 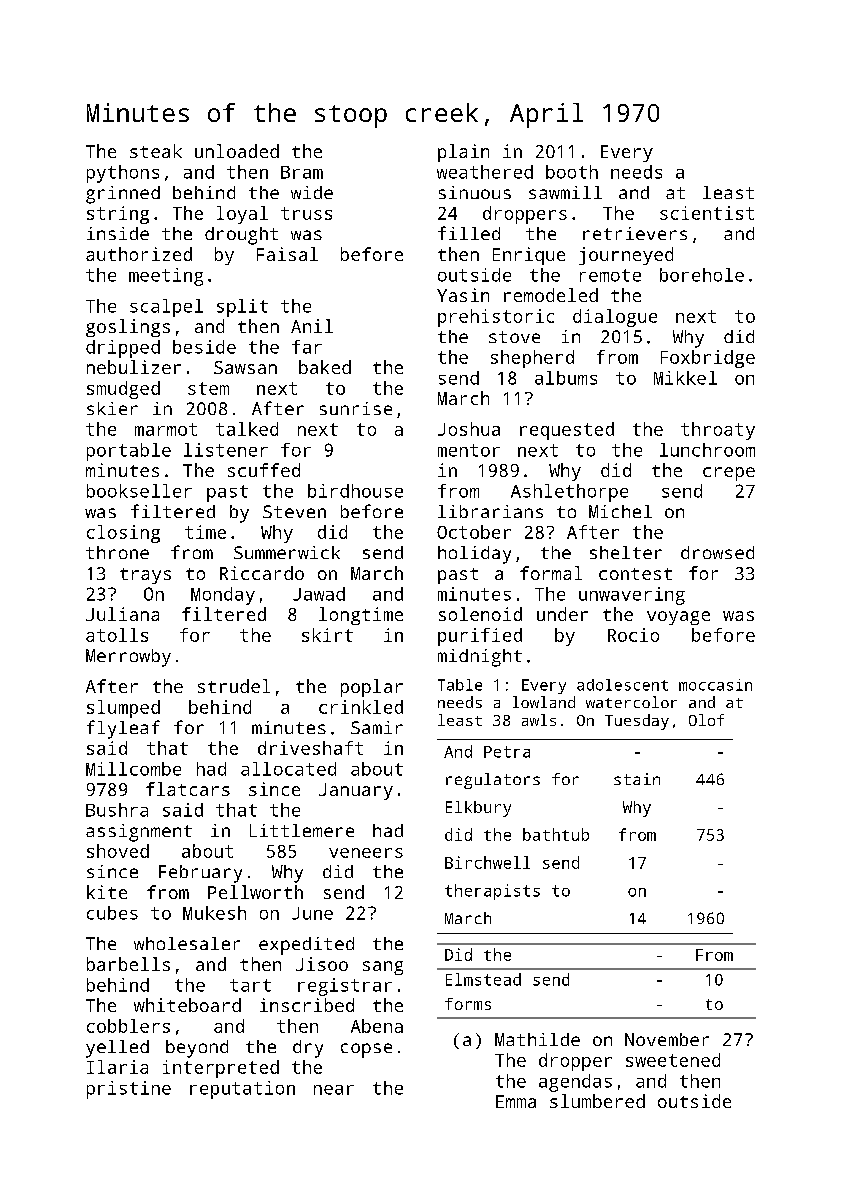 What do you see at coordinates (377, 727) in the screenshot?
I see `Samir` at bounding box center [377, 727].
